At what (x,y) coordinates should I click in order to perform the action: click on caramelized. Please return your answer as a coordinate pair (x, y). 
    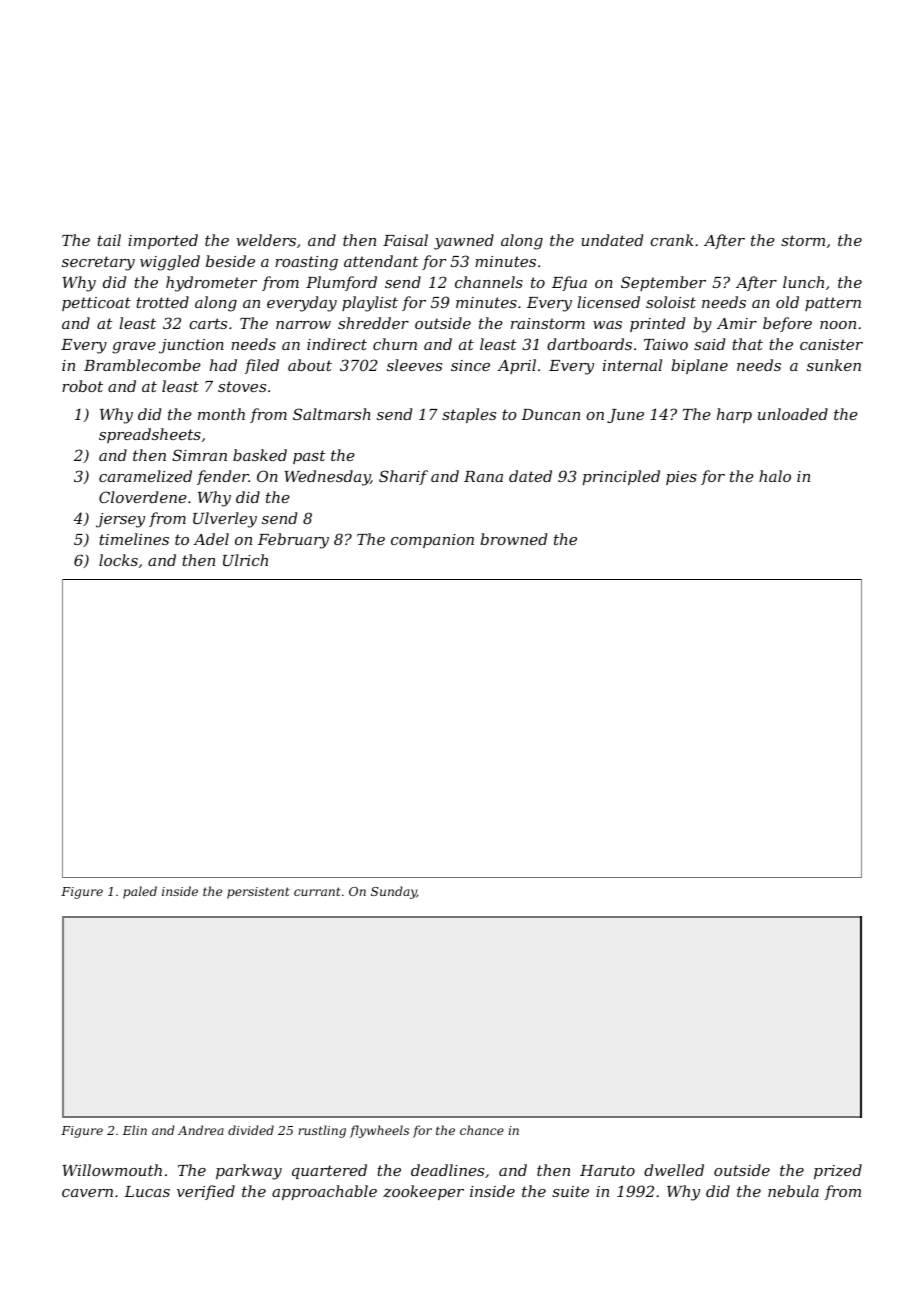
    Looking at the image, I should click on (145, 476).
